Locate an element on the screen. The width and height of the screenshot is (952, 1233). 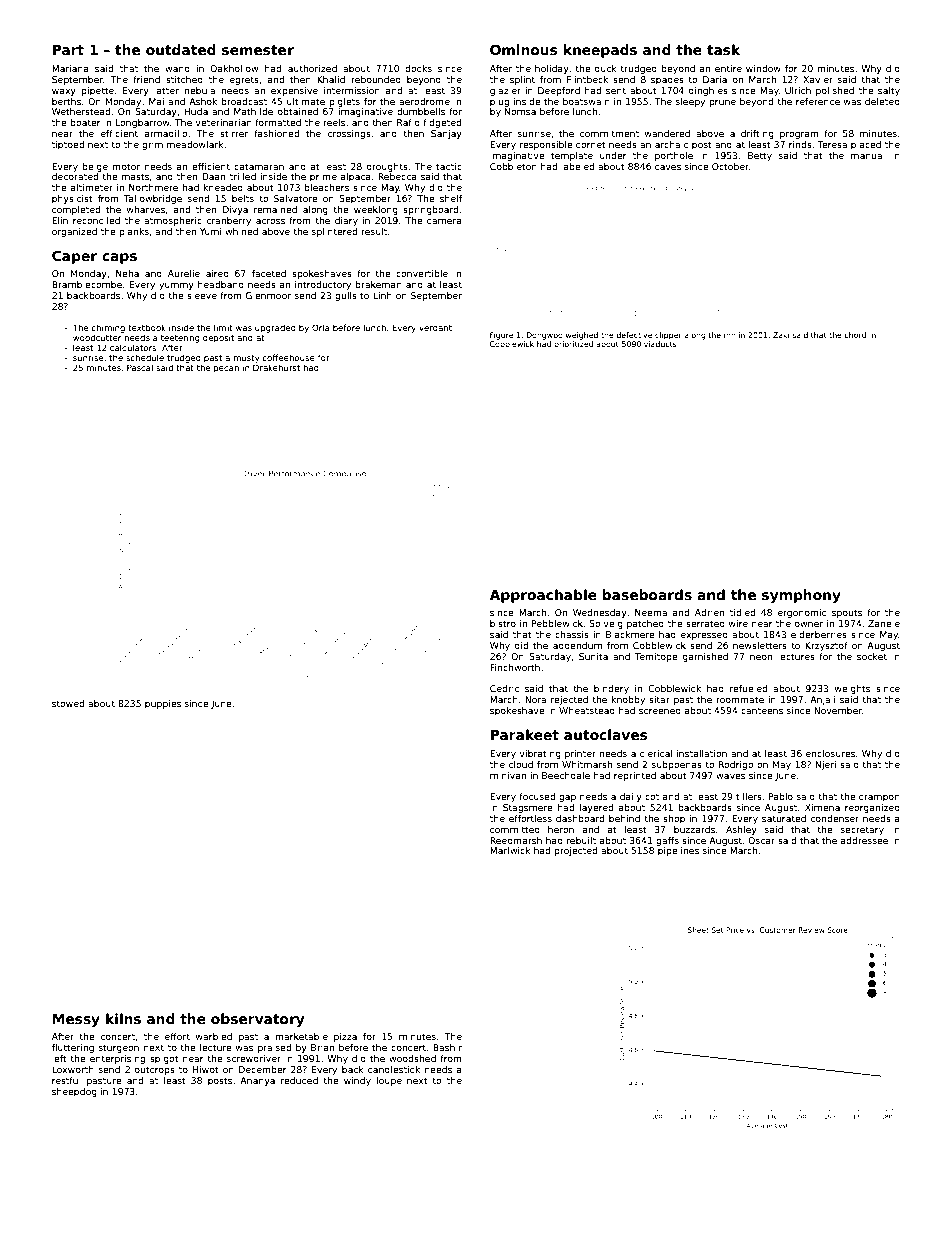
puppies is located at coordinates (163, 704).
